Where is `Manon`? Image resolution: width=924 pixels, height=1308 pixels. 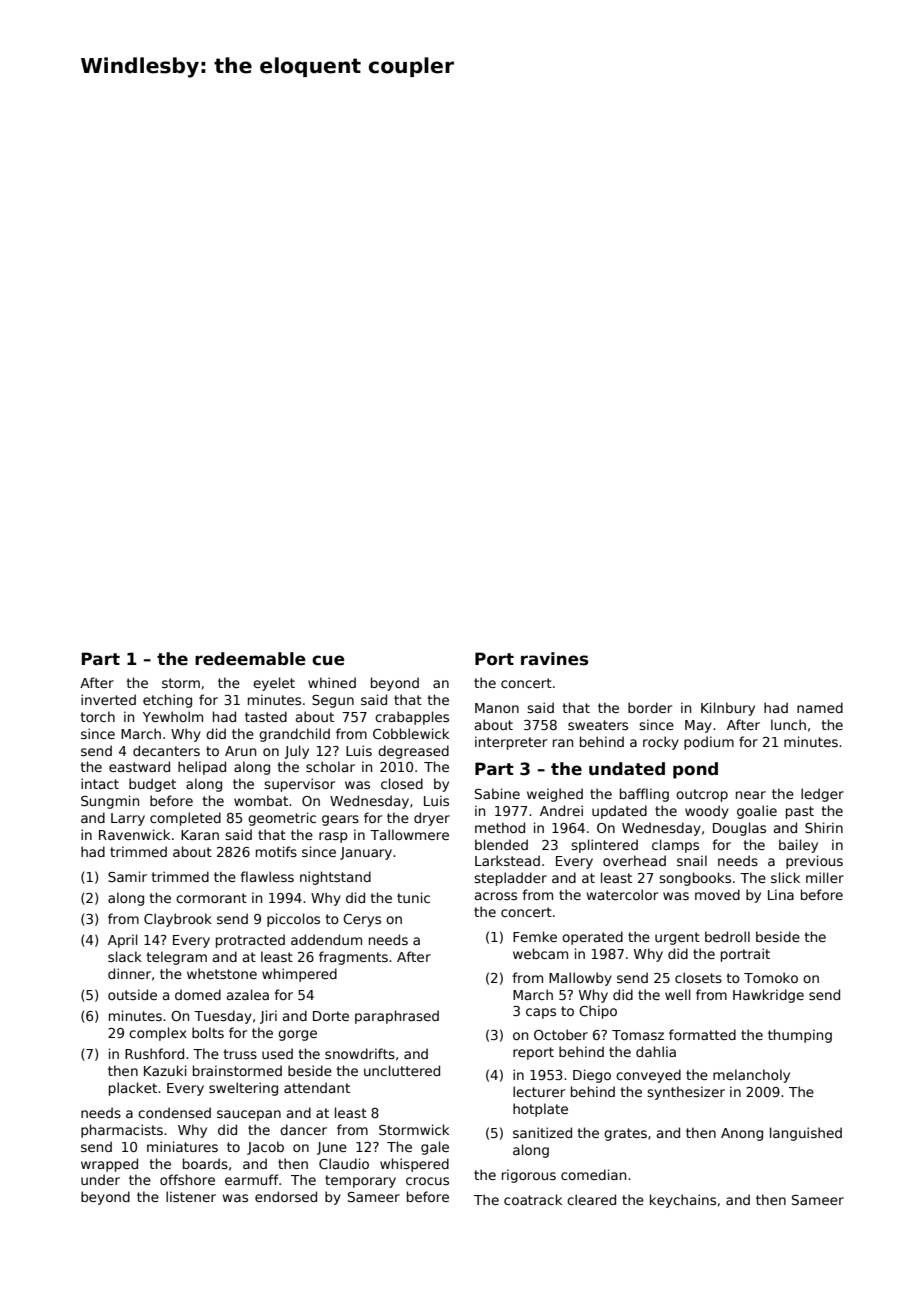
Manon is located at coordinates (497, 708).
